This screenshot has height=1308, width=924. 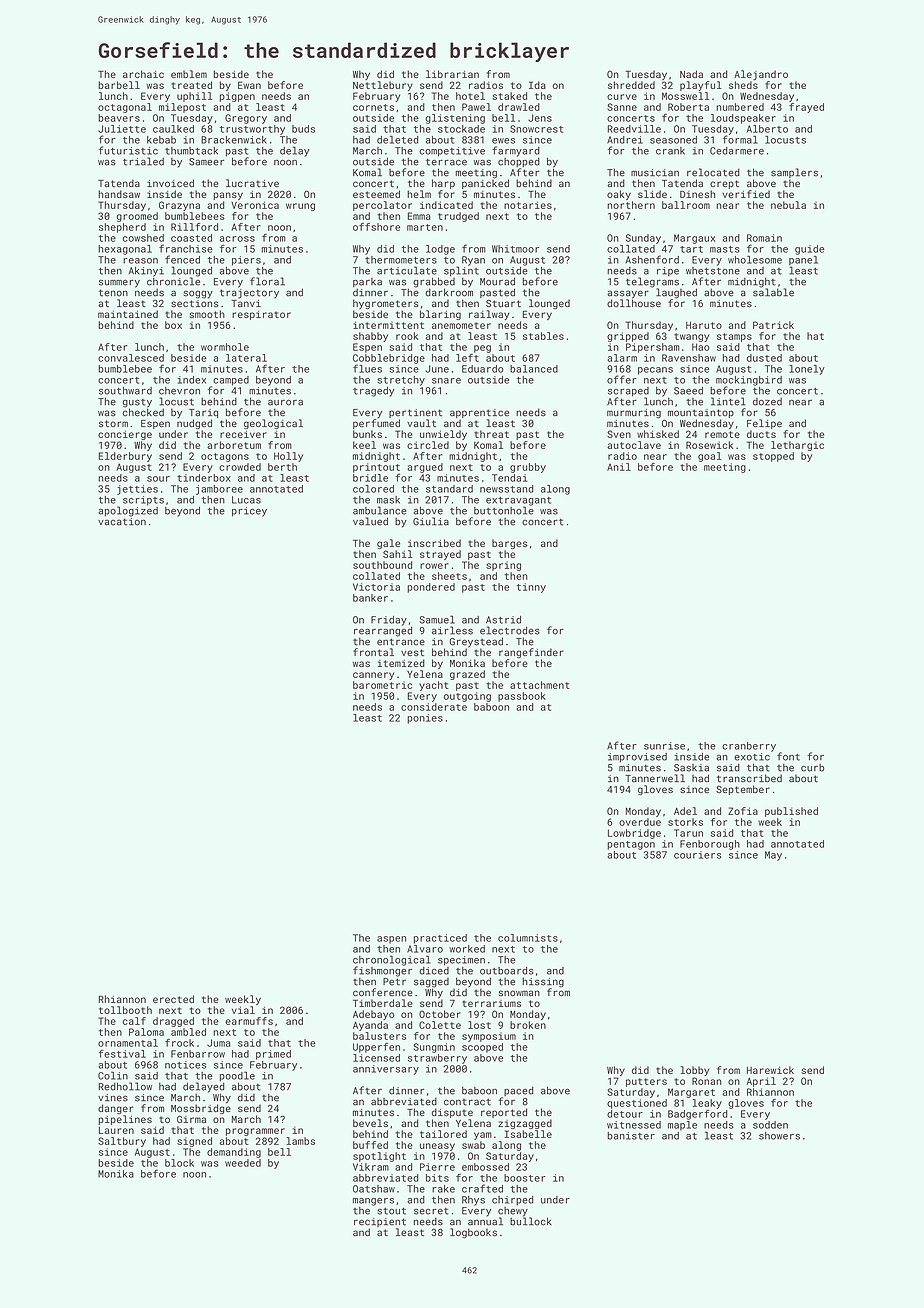 What do you see at coordinates (637, 1104) in the screenshot?
I see `questioned` at bounding box center [637, 1104].
